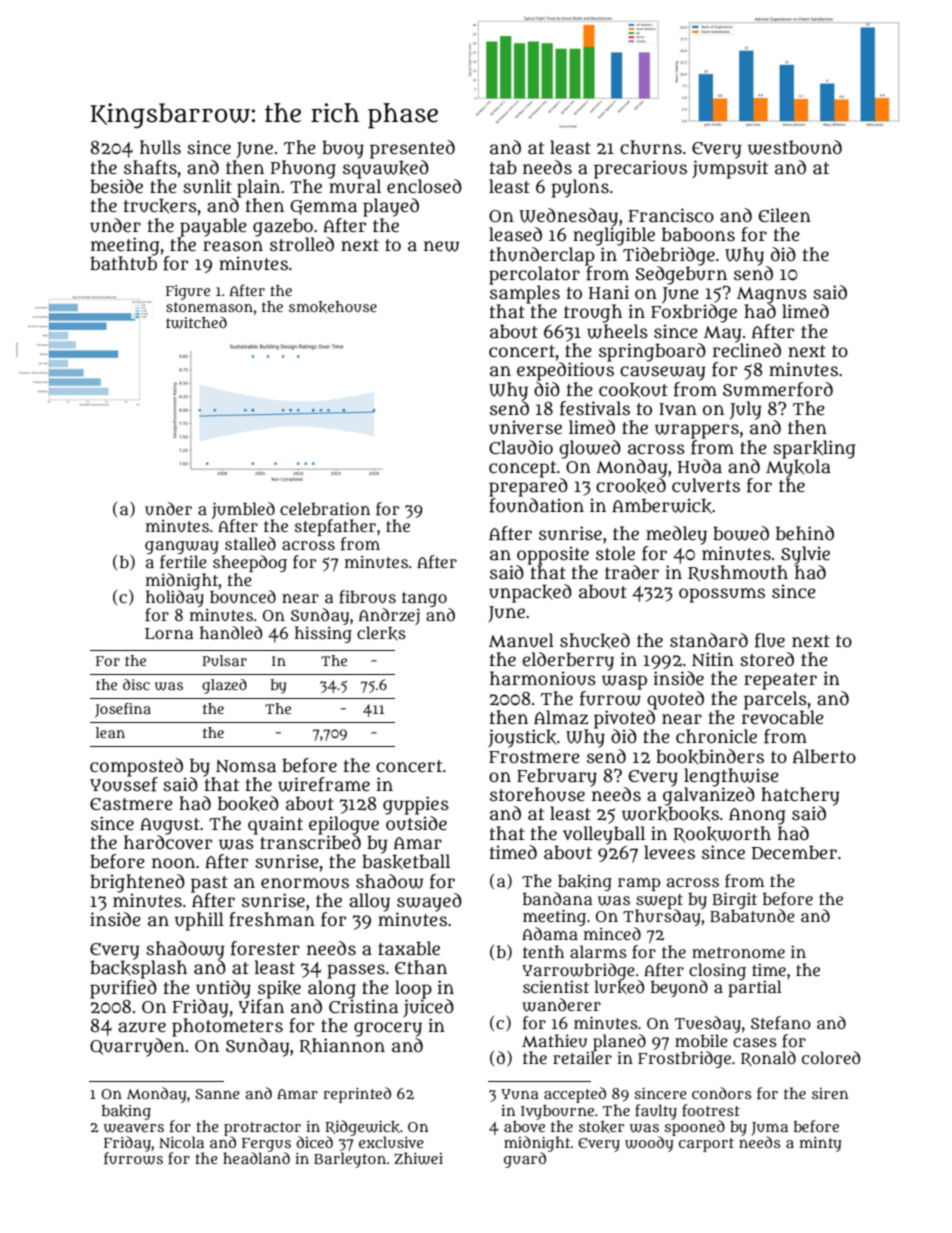  What do you see at coordinates (632, 572) in the document?
I see `trader` at bounding box center [632, 572].
